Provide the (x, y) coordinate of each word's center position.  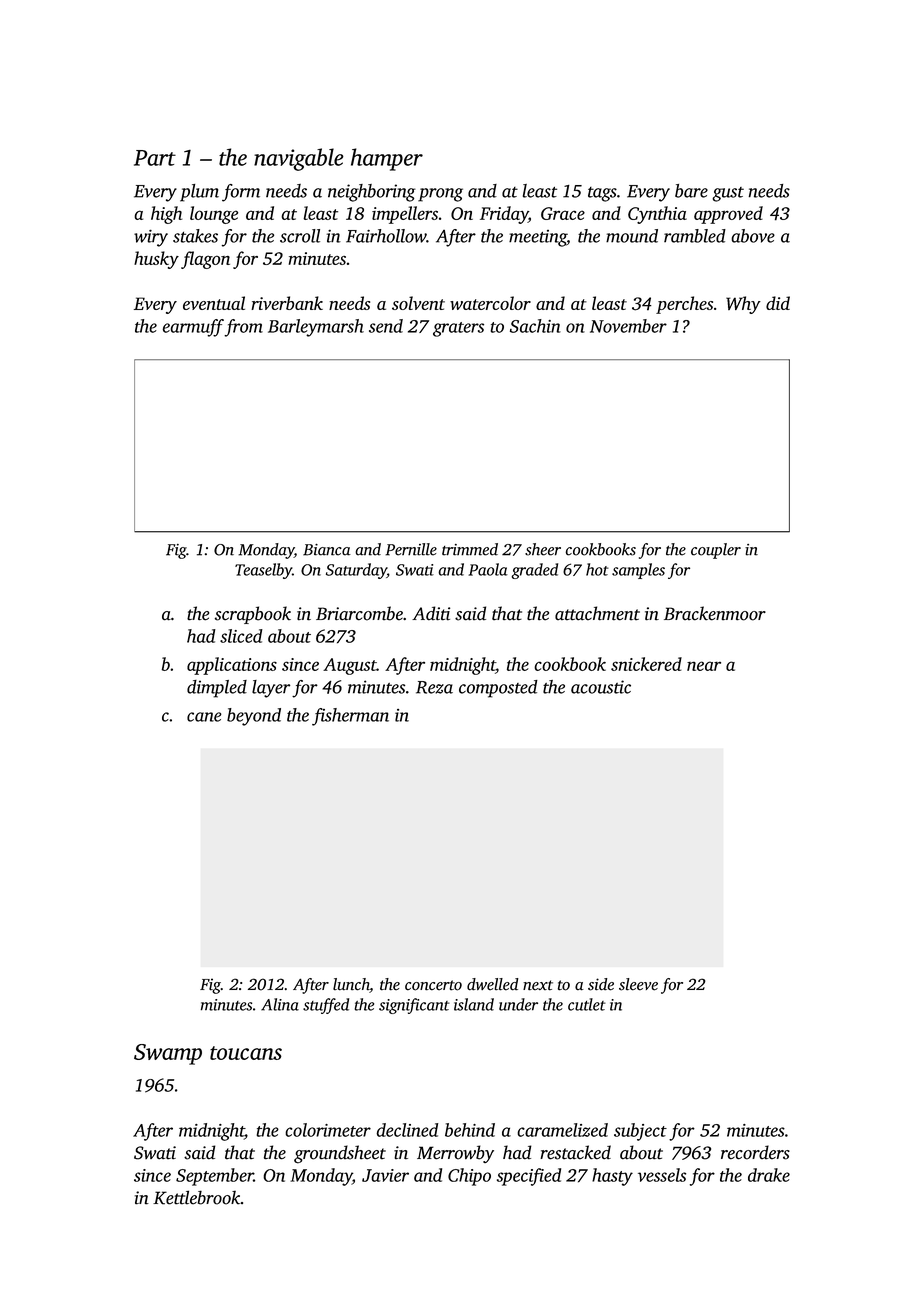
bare (691, 191)
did (778, 303)
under (518, 1004)
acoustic (601, 687)
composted (498, 689)
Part (155, 158)
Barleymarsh (316, 328)
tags (602, 194)
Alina (280, 1004)
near (704, 666)
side (601, 984)
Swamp (168, 1054)
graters (458, 329)
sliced (241, 636)
